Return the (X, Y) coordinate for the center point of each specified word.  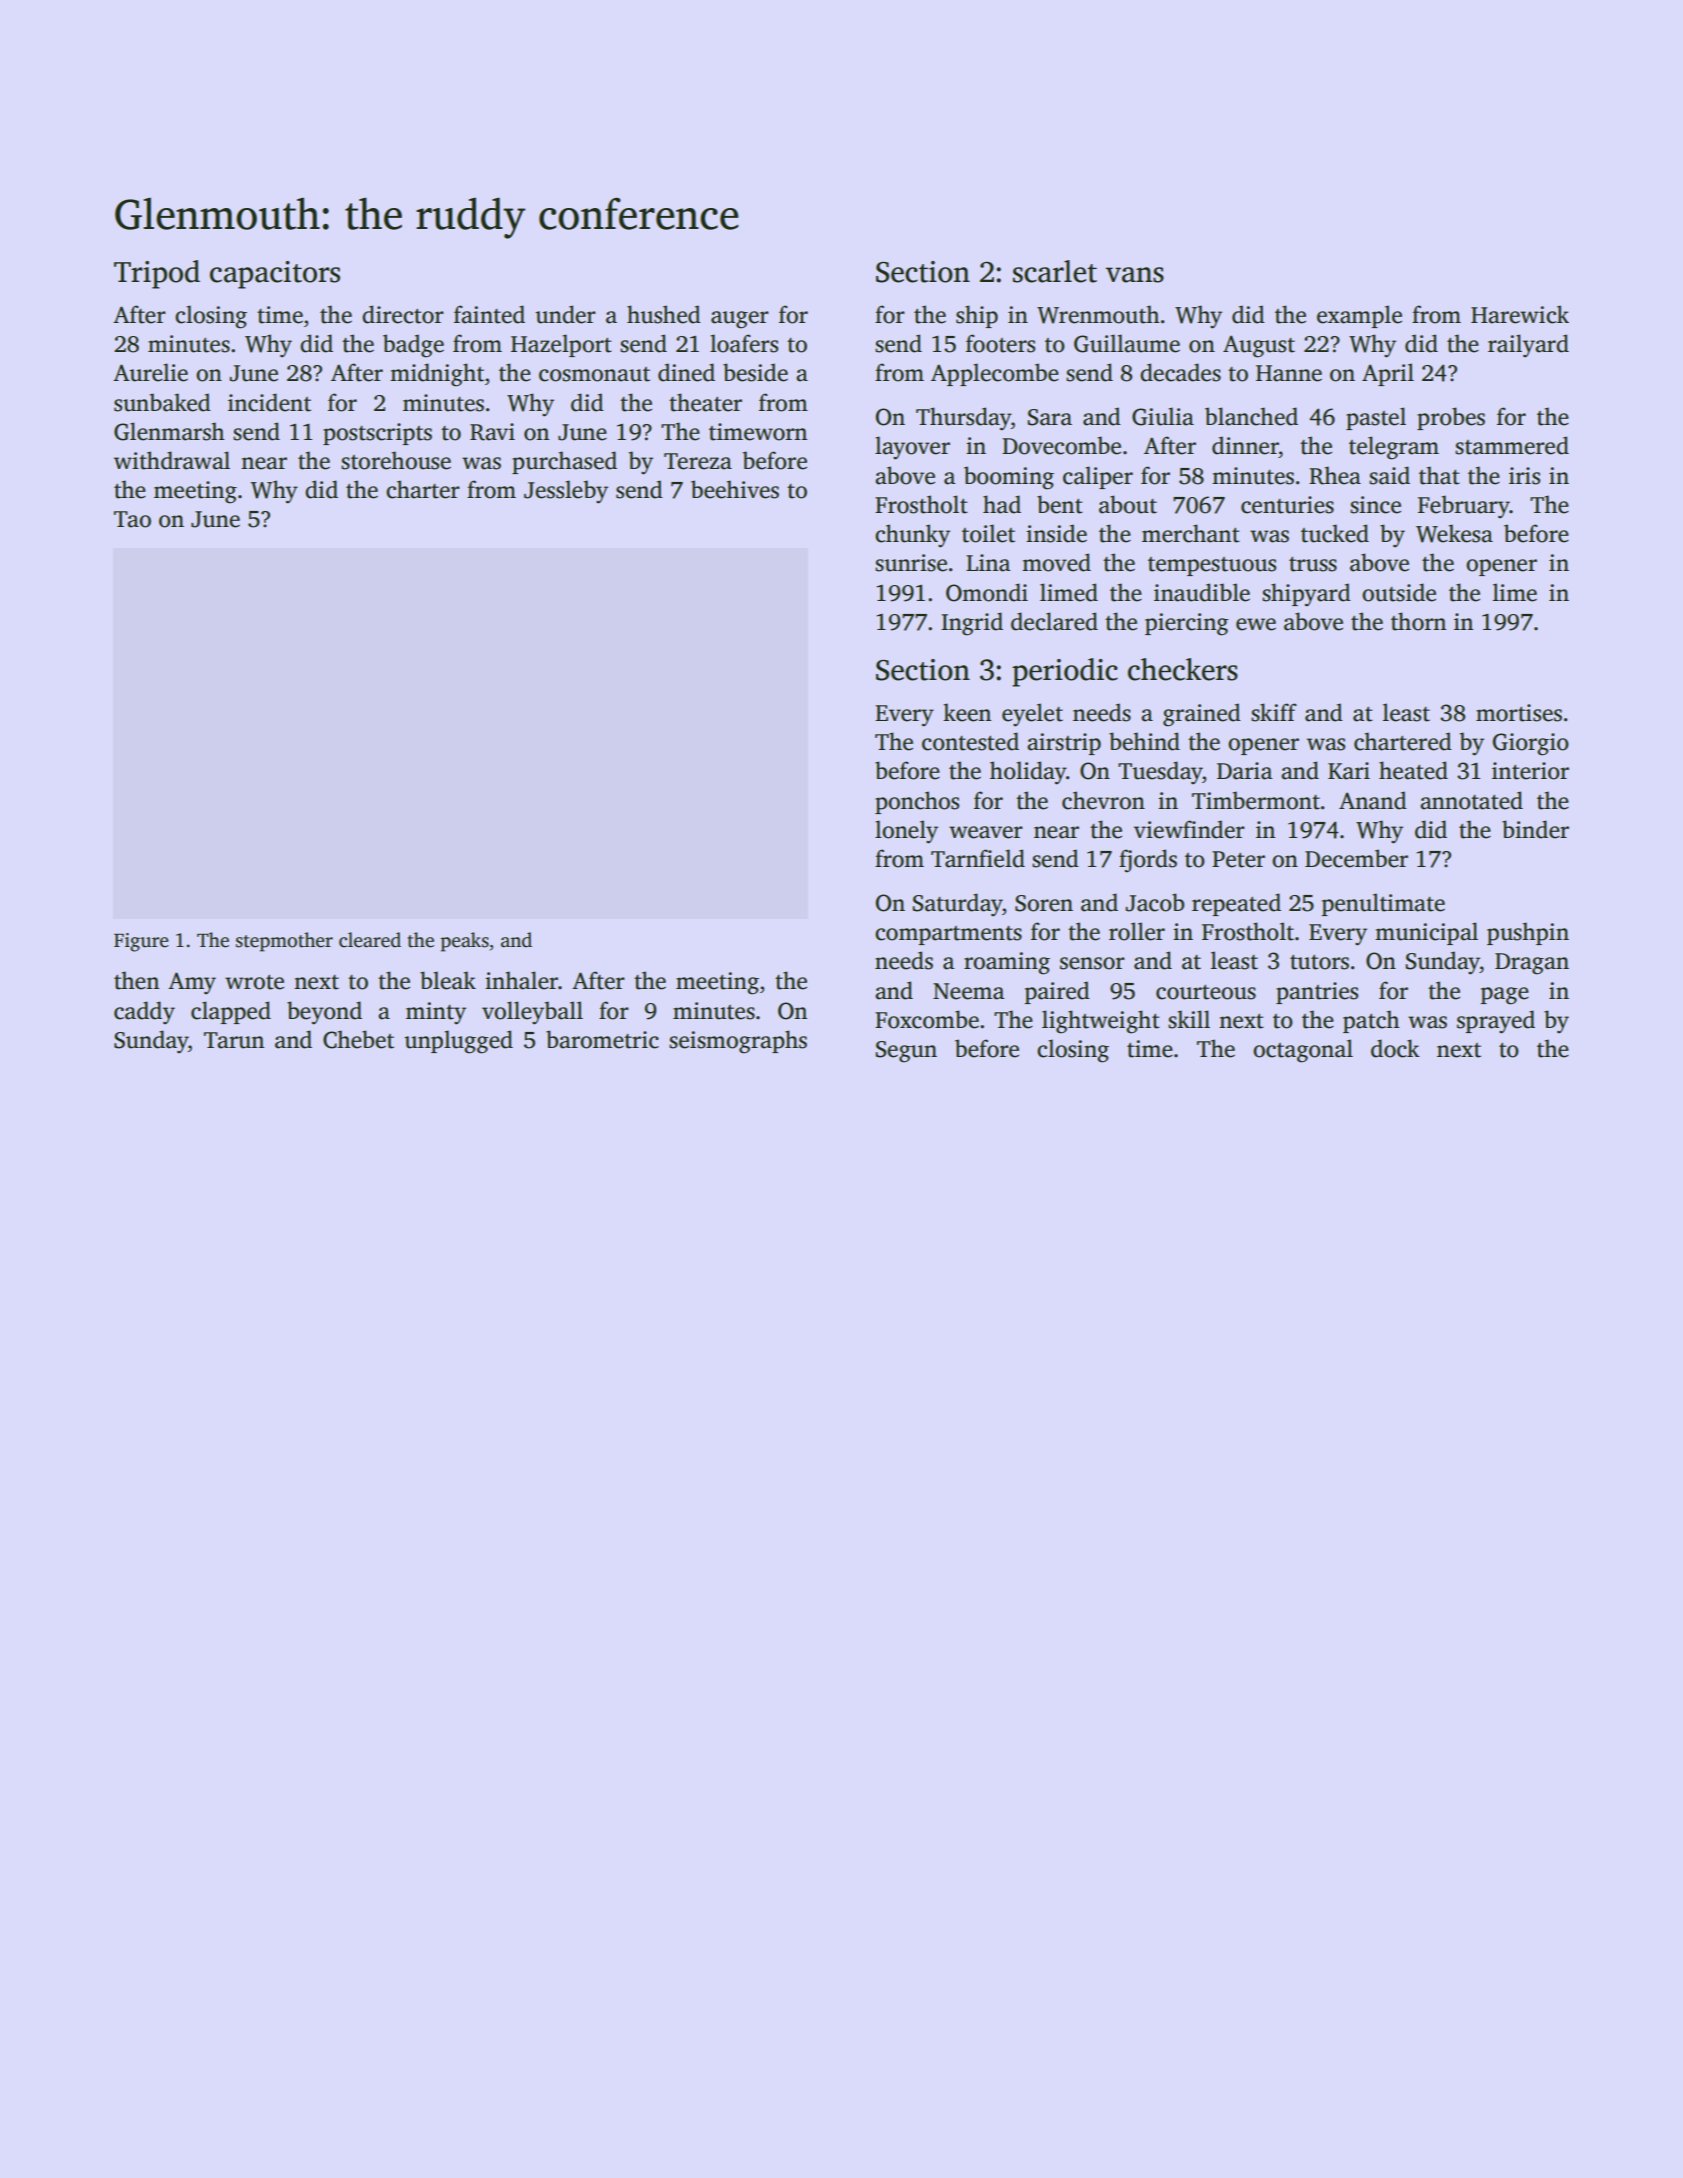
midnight (437, 375)
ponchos (917, 802)
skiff (1274, 712)
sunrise (911, 563)
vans (1135, 275)
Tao (132, 519)
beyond (324, 1013)
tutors (1319, 962)
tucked (1335, 533)
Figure (141, 942)
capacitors (275, 275)
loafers (744, 343)
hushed (664, 314)
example (1359, 316)
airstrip (1064, 744)
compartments (948, 935)
